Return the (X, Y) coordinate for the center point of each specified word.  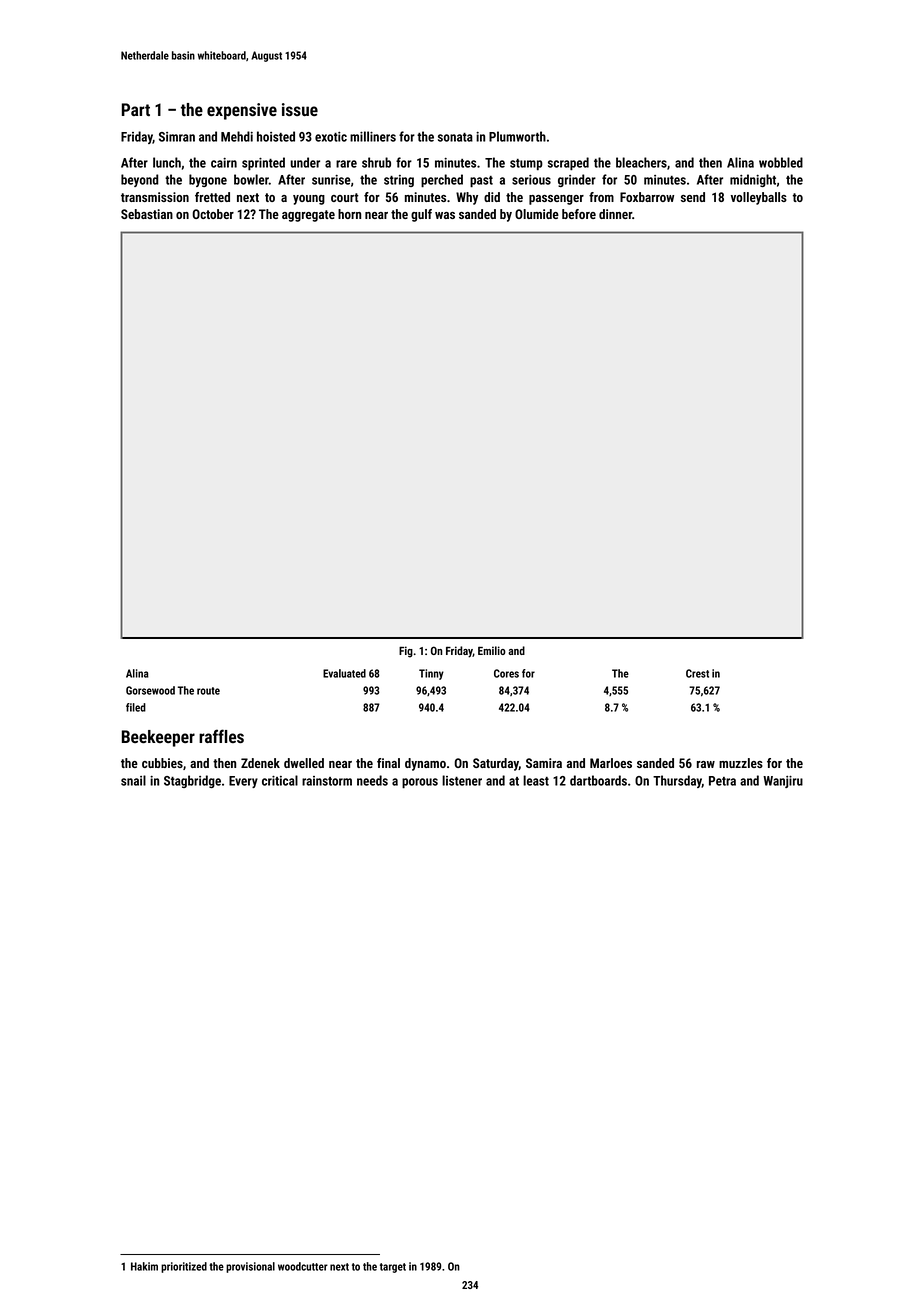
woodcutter (303, 1266)
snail (133, 780)
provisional (250, 1267)
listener (462, 780)
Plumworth (517, 136)
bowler (251, 179)
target (393, 1268)
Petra (722, 781)
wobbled (781, 162)
